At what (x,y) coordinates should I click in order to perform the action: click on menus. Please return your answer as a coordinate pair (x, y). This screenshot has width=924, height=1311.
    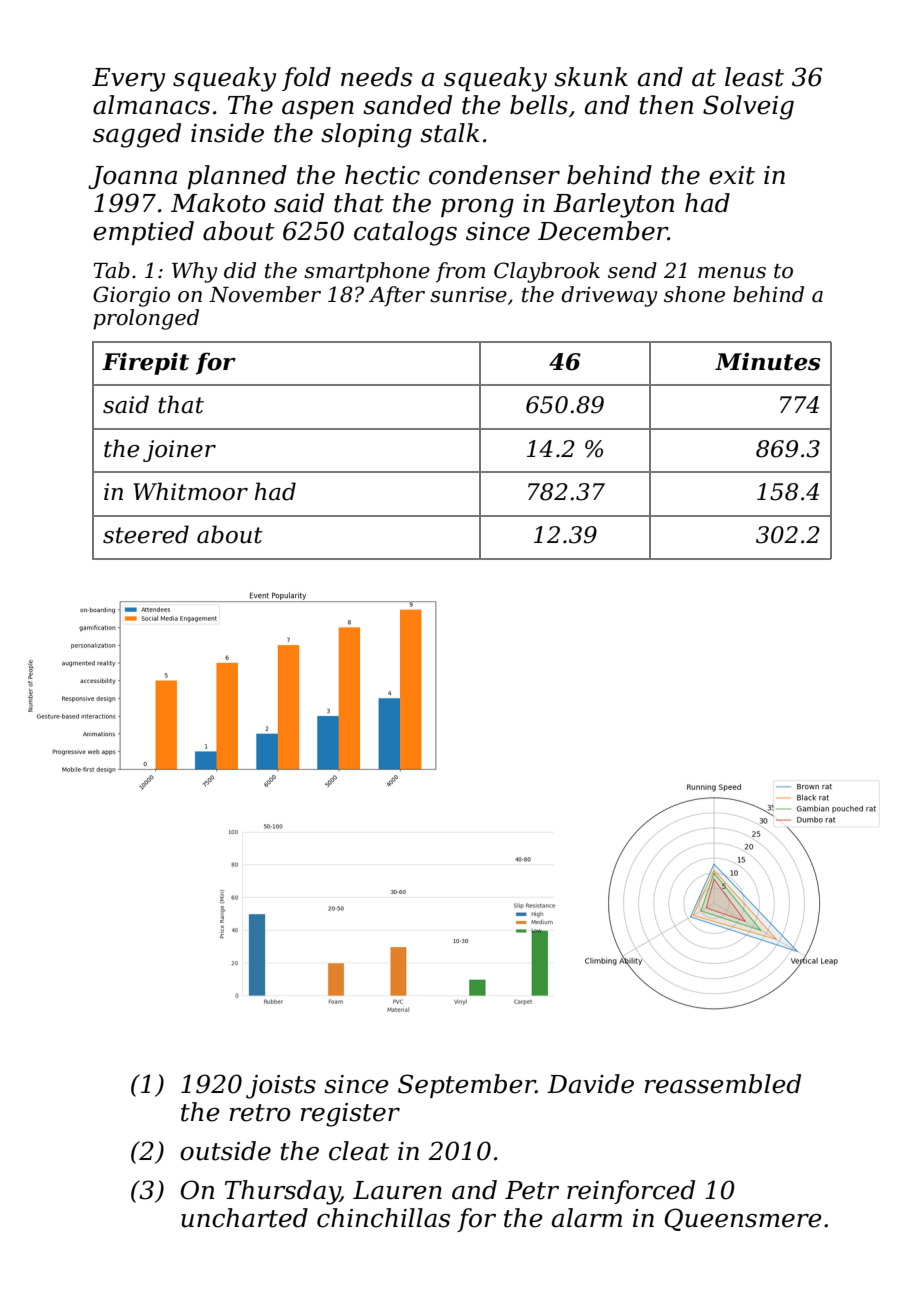
    Looking at the image, I should click on (732, 273).
